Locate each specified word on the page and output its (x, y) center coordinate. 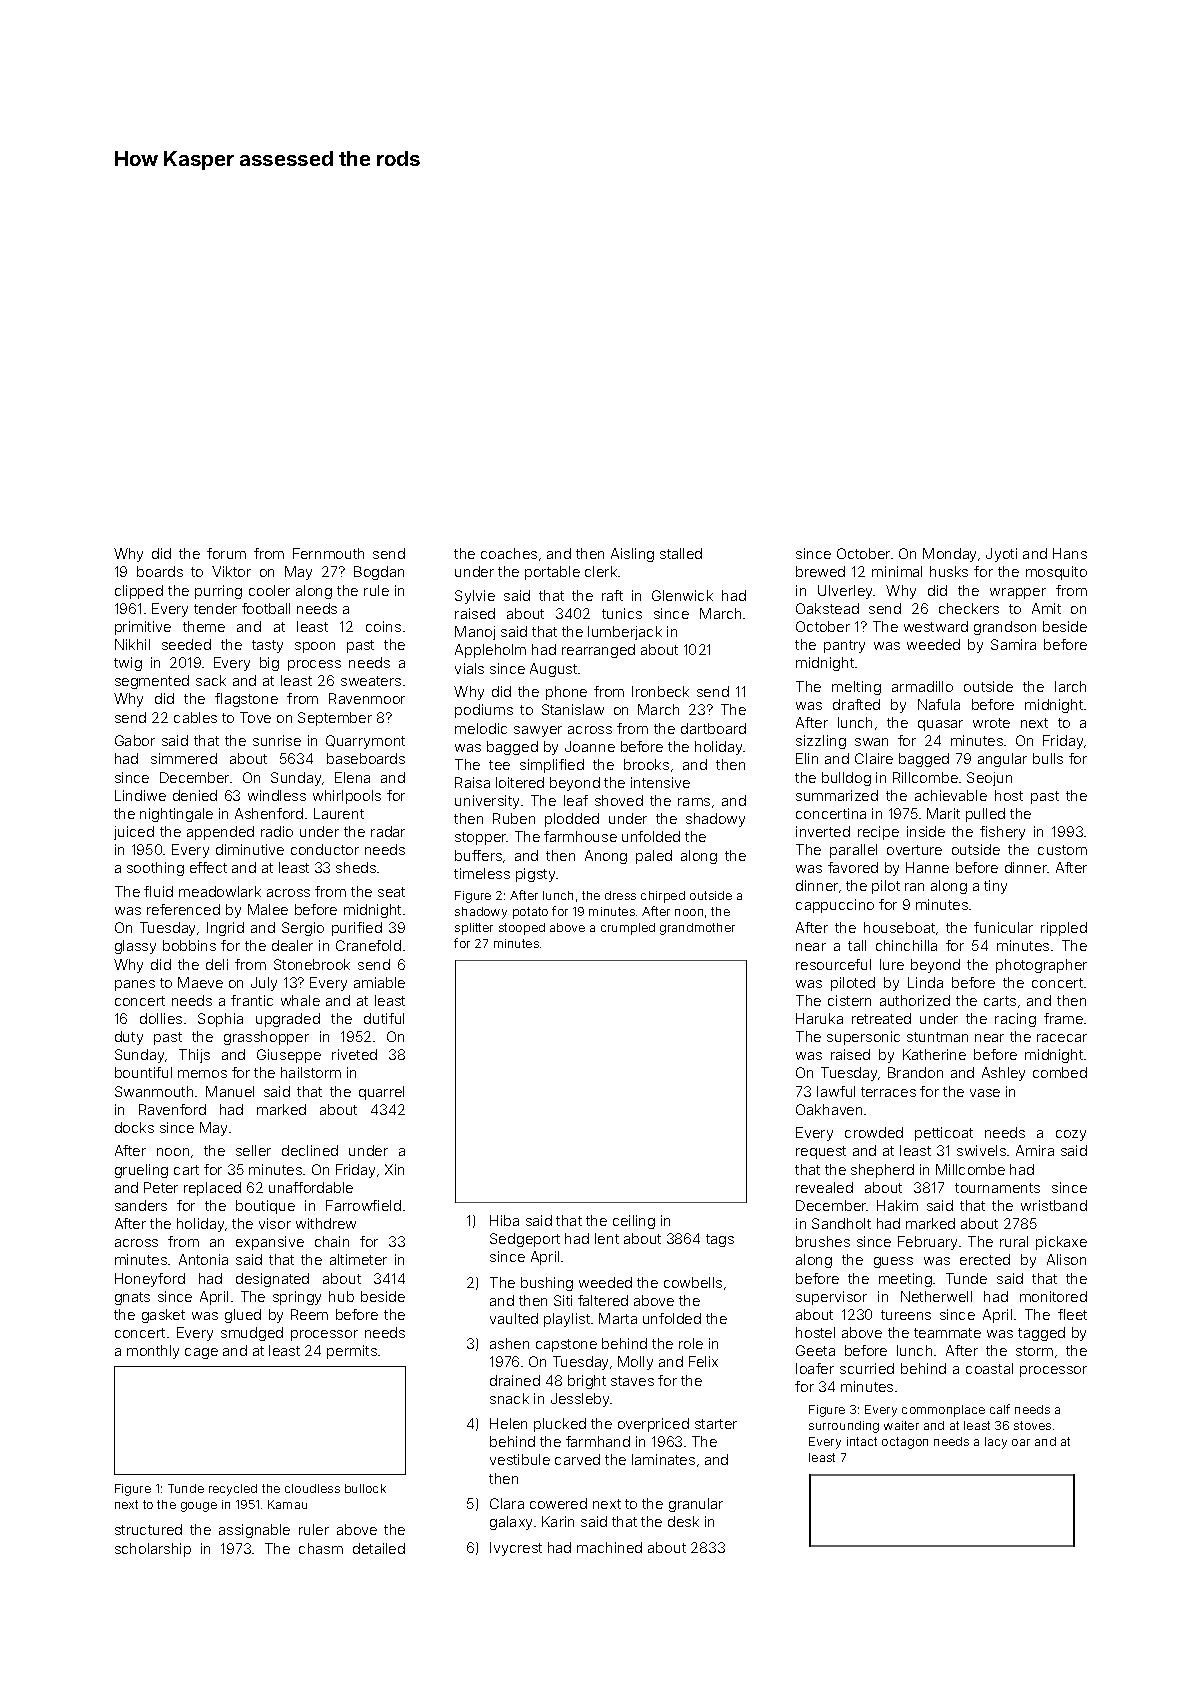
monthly (153, 1352)
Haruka (819, 1018)
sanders (141, 1205)
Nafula (939, 704)
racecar (1062, 1038)
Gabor (135, 740)
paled (654, 857)
